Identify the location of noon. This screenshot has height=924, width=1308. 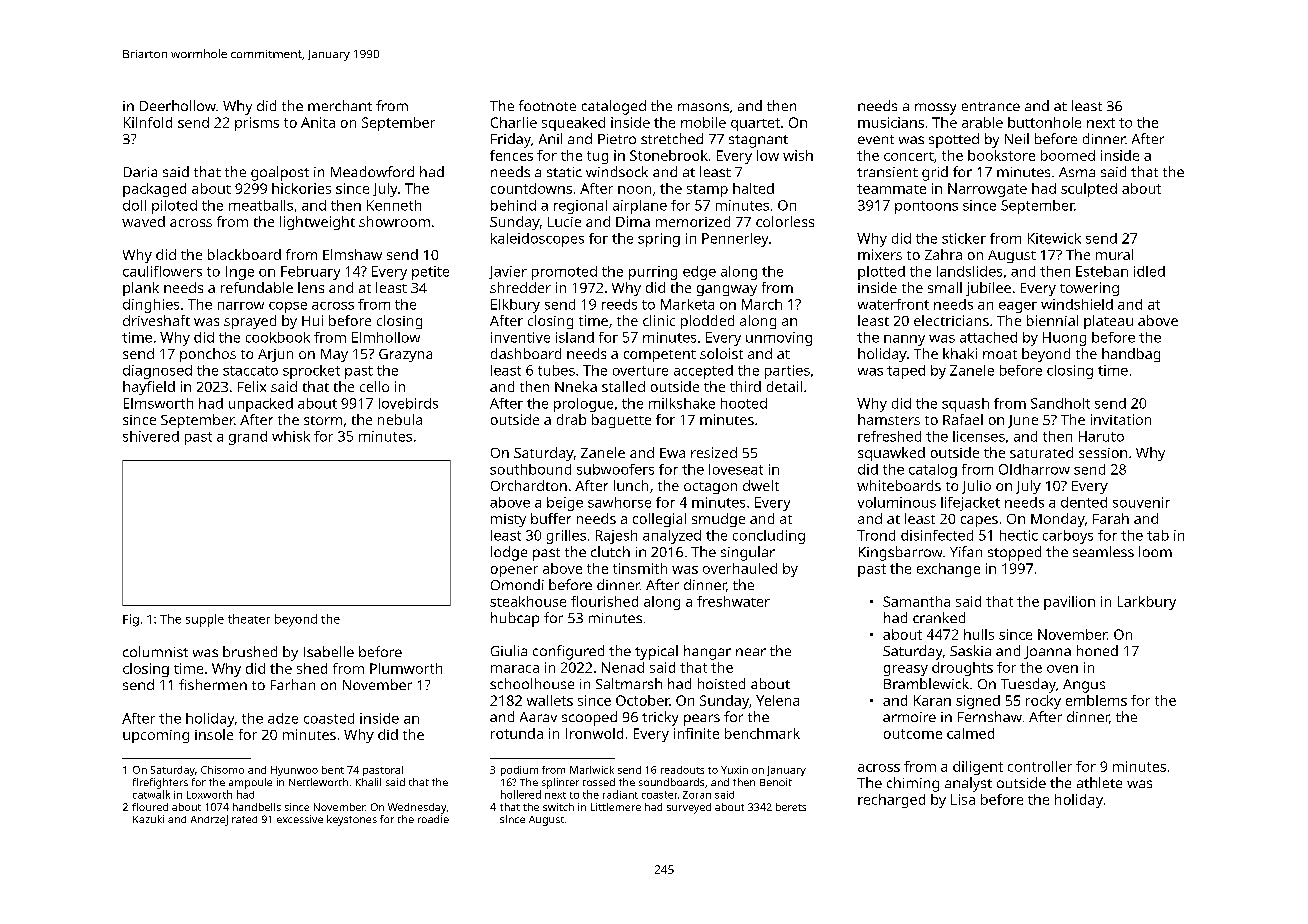
(634, 190).
